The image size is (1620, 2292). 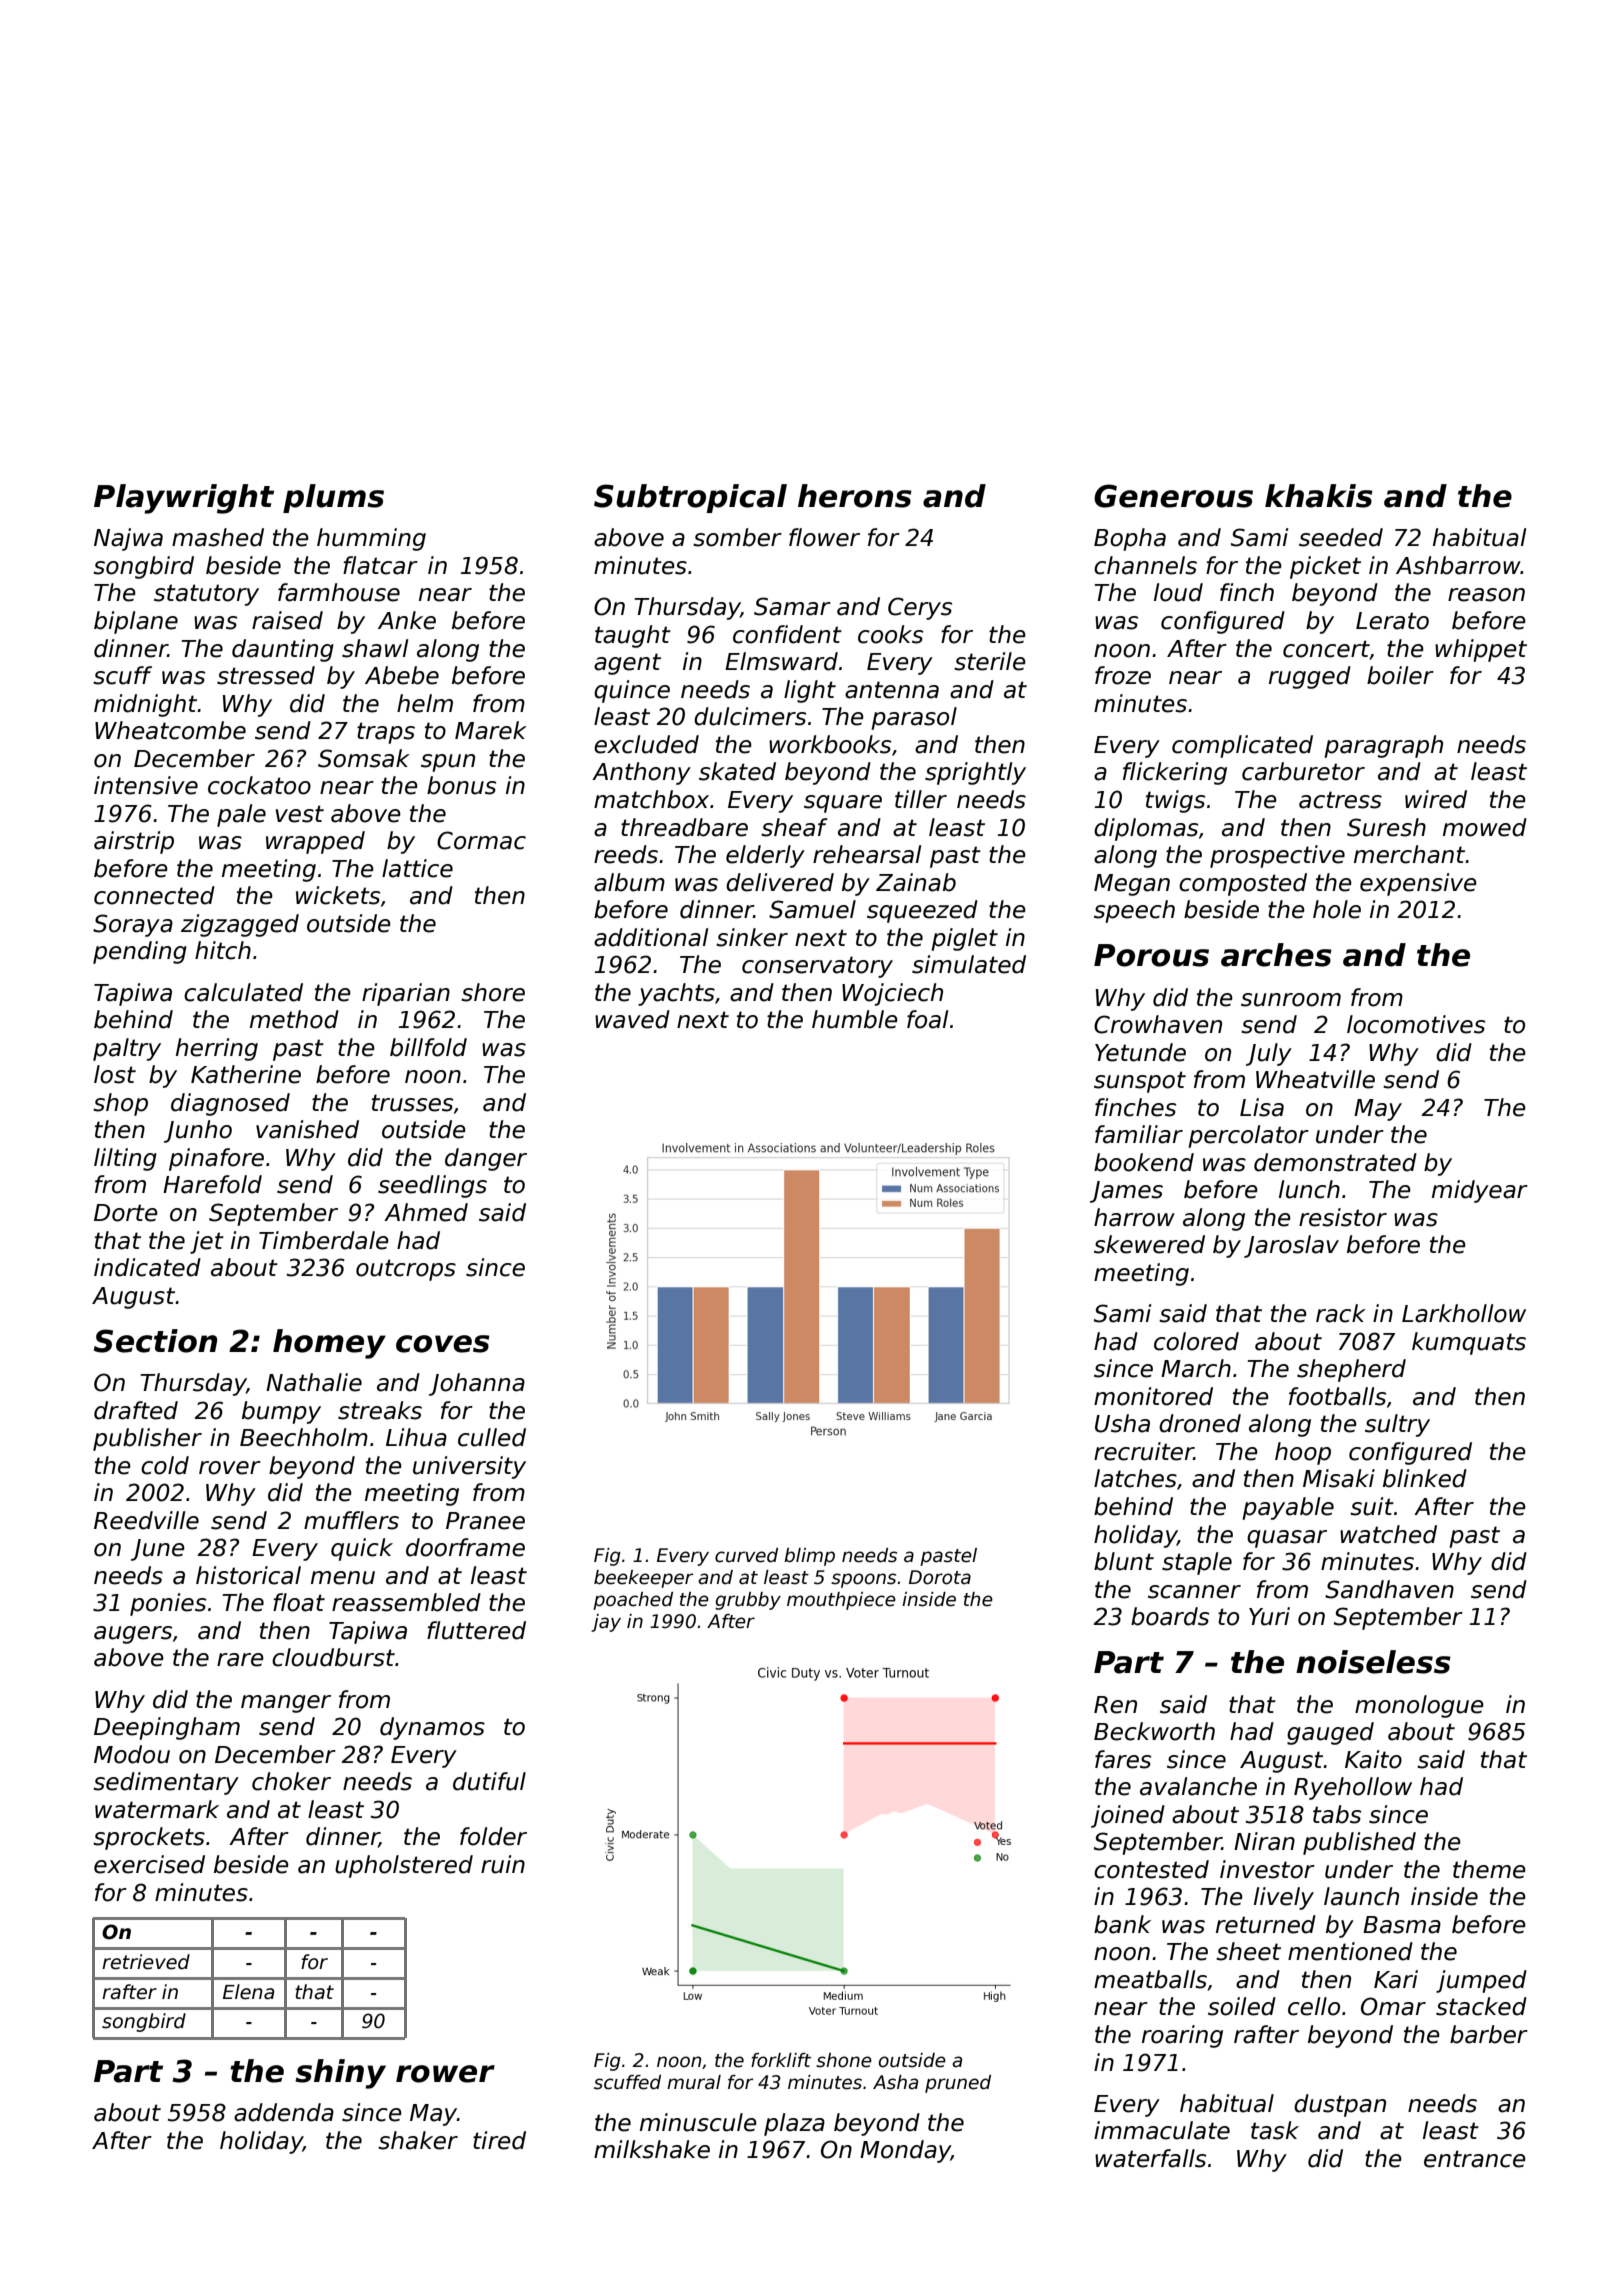 What do you see at coordinates (416, 1437) in the document?
I see `Lihua` at bounding box center [416, 1437].
